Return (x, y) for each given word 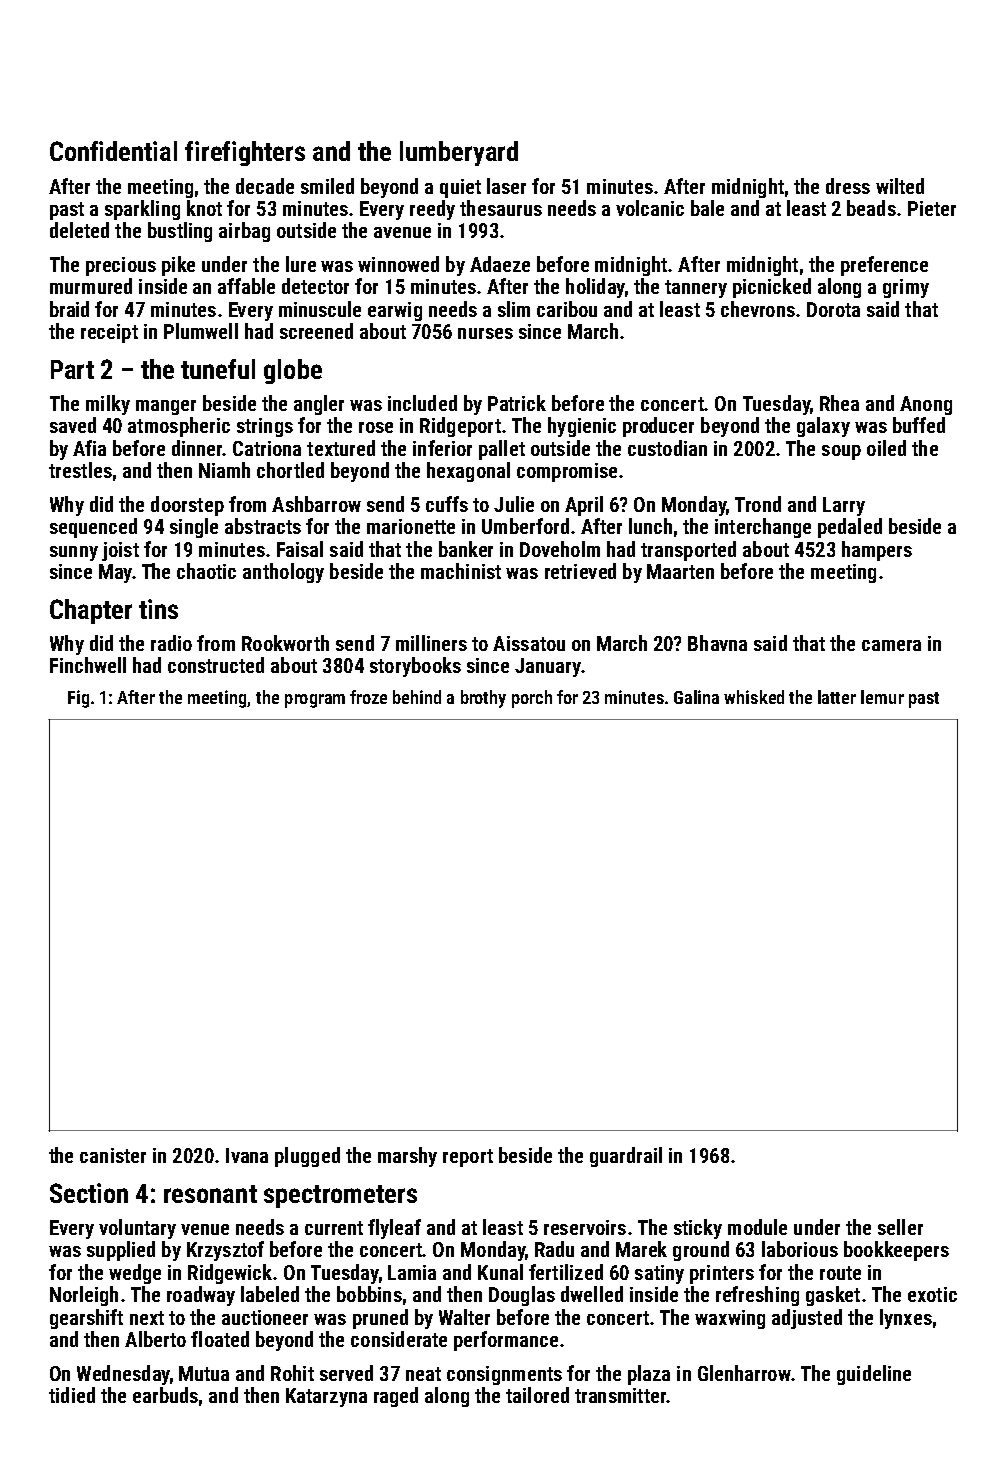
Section (89, 1193)
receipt (109, 333)
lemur (882, 697)
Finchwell (88, 665)
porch (532, 699)
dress (848, 186)
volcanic (650, 208)
